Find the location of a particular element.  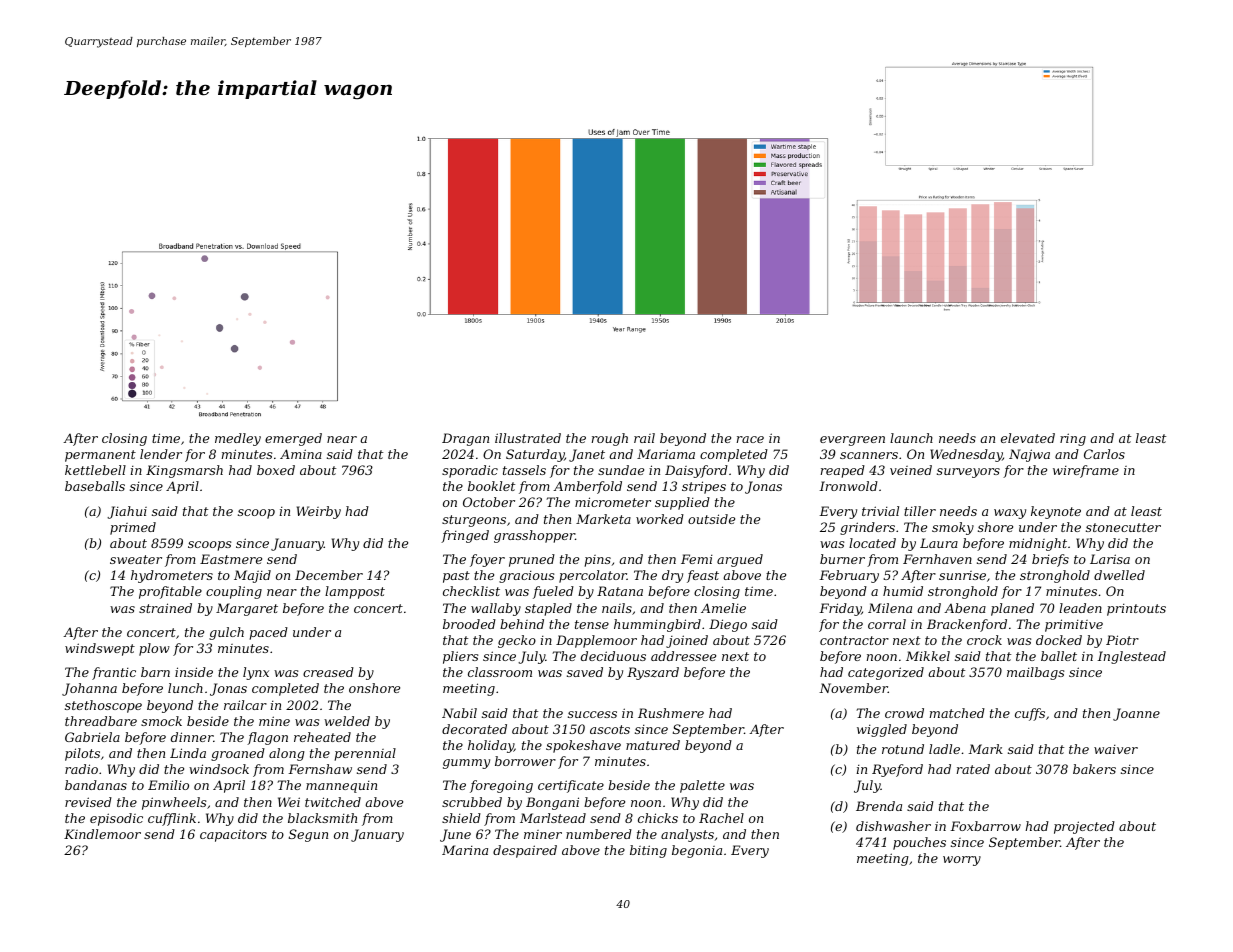

Joanne is located at coordinates (1136, 714).
